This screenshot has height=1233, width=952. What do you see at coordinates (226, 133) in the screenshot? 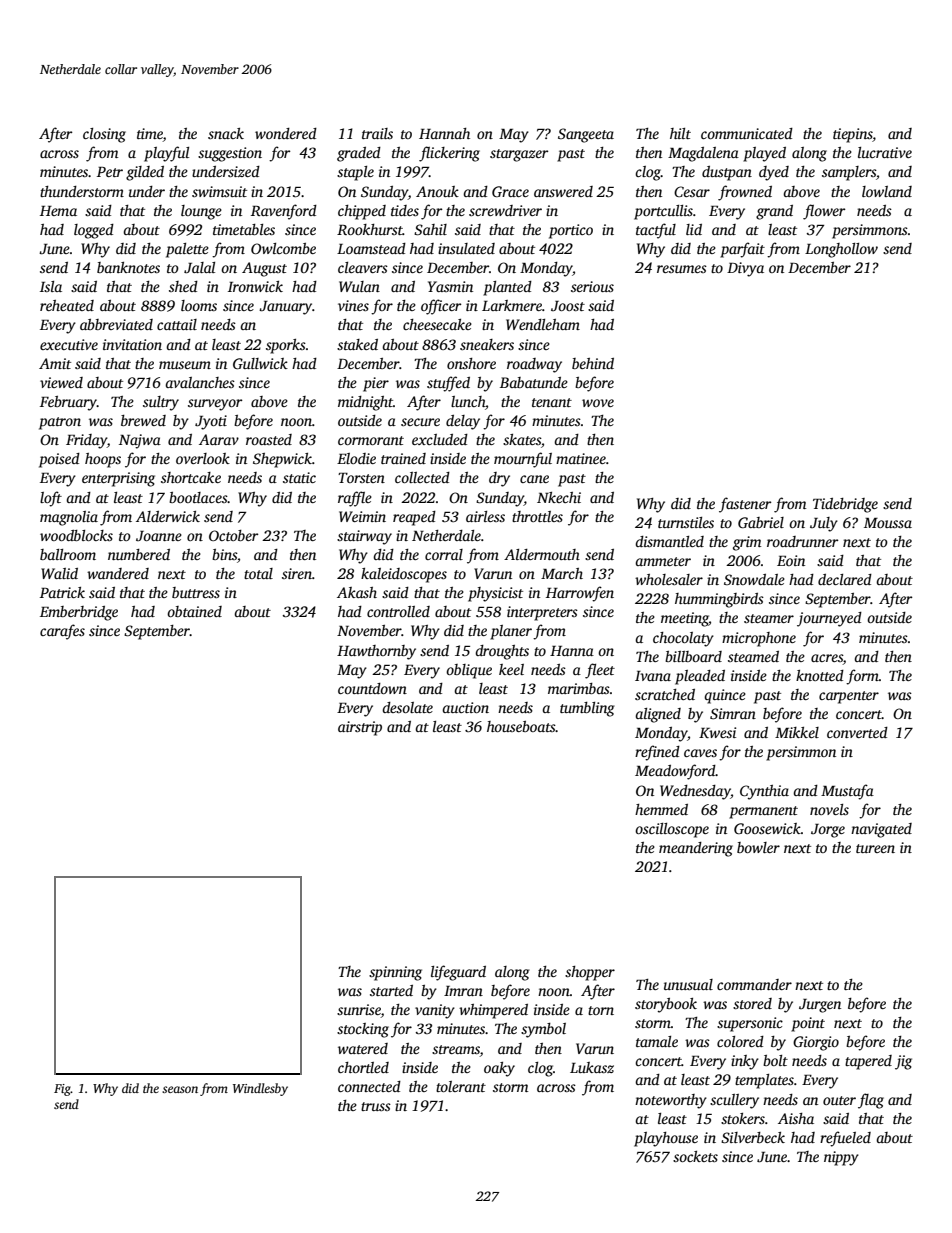
I see `snack` at bounding box center [226, 133].
